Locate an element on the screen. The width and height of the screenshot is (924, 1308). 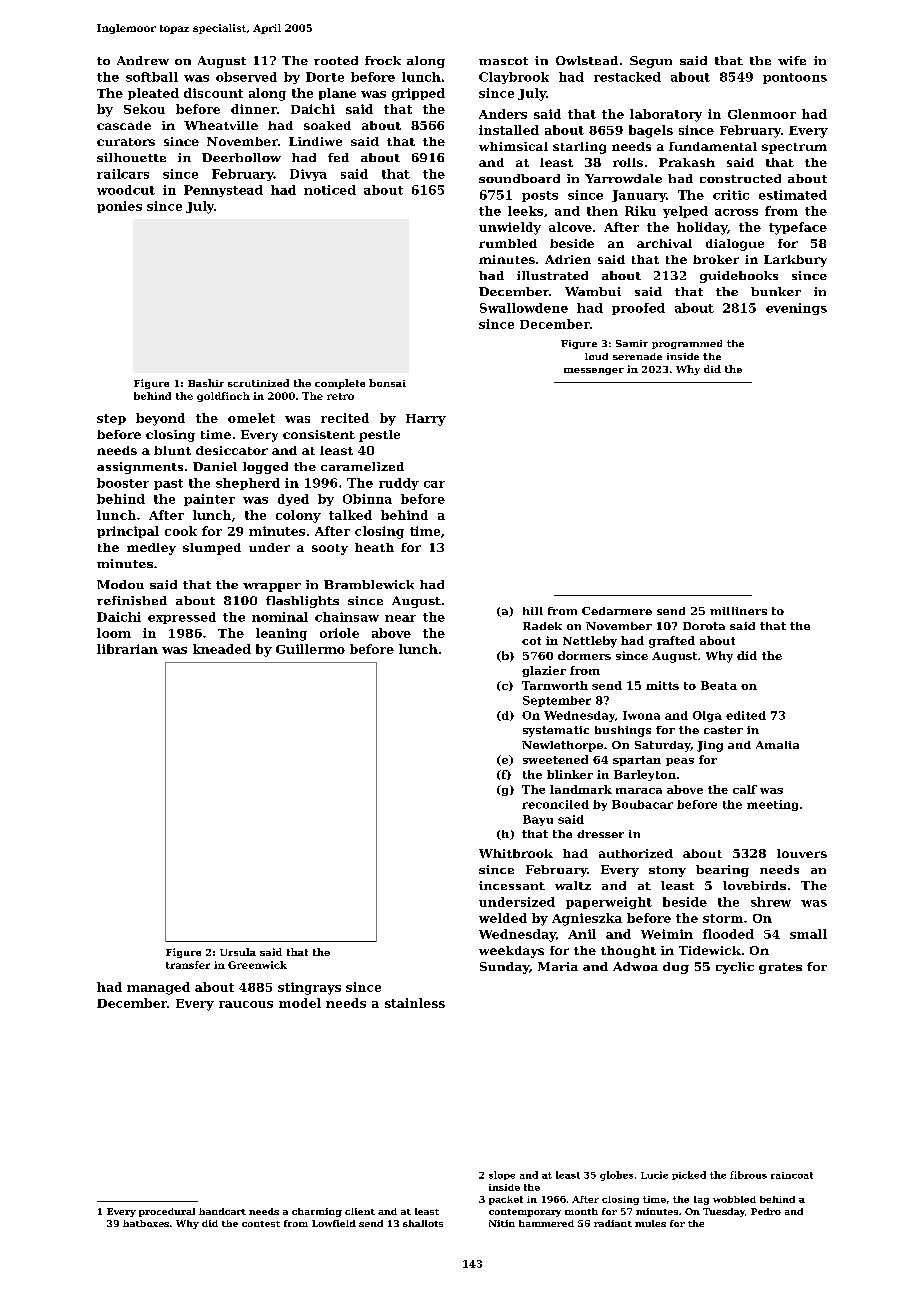
shrew is located at coordinates (771, 902).
